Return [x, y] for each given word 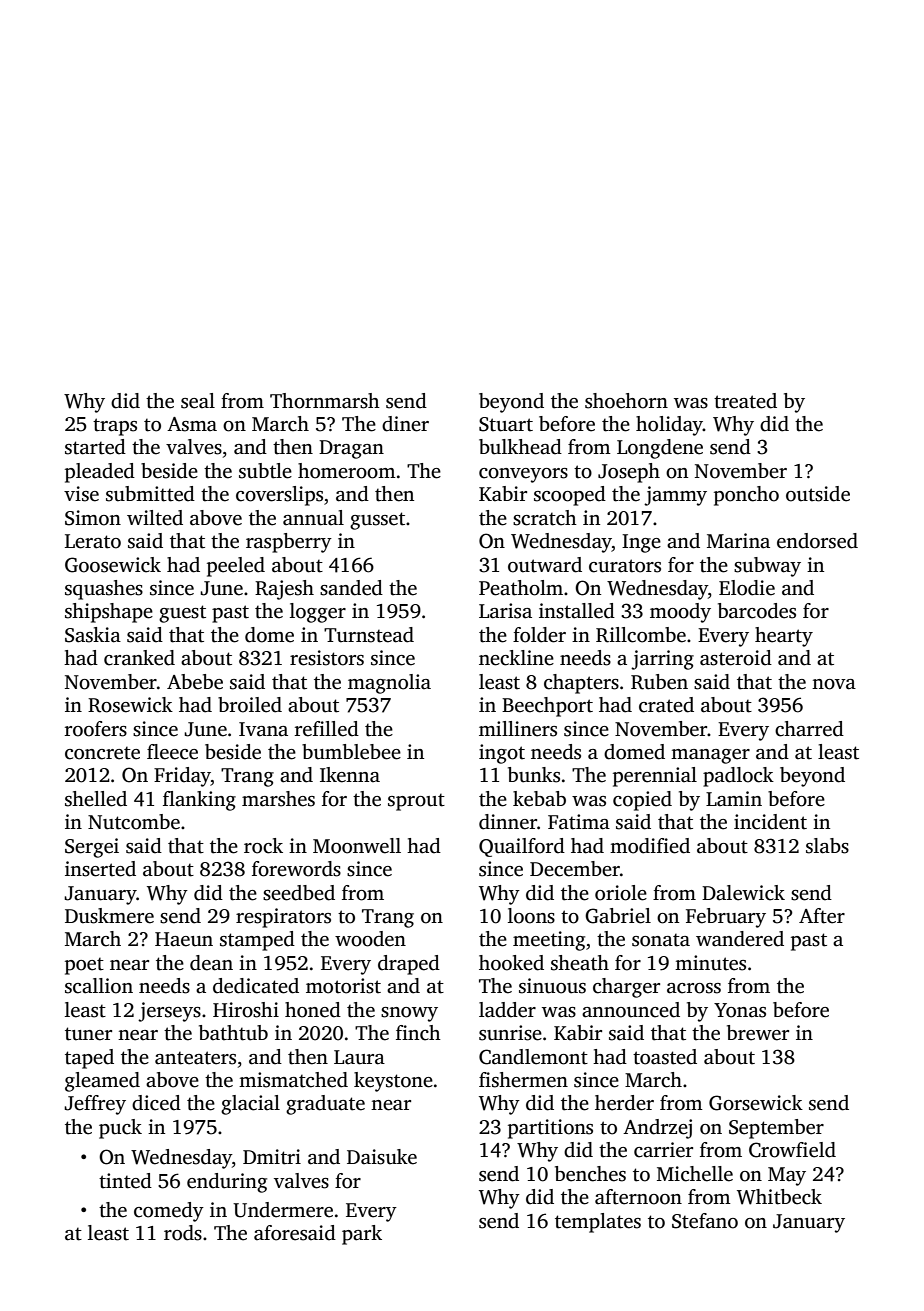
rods [183, 1233]
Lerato [93, 541]
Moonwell [357, 846]
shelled [96, 799]
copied [642, 801]
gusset [377, 521]
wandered [740, 939]
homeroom [347, 471]
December [575, 869]
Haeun [184, 939]
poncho [746, 496]
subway [767, 567]
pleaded [100, 473]
